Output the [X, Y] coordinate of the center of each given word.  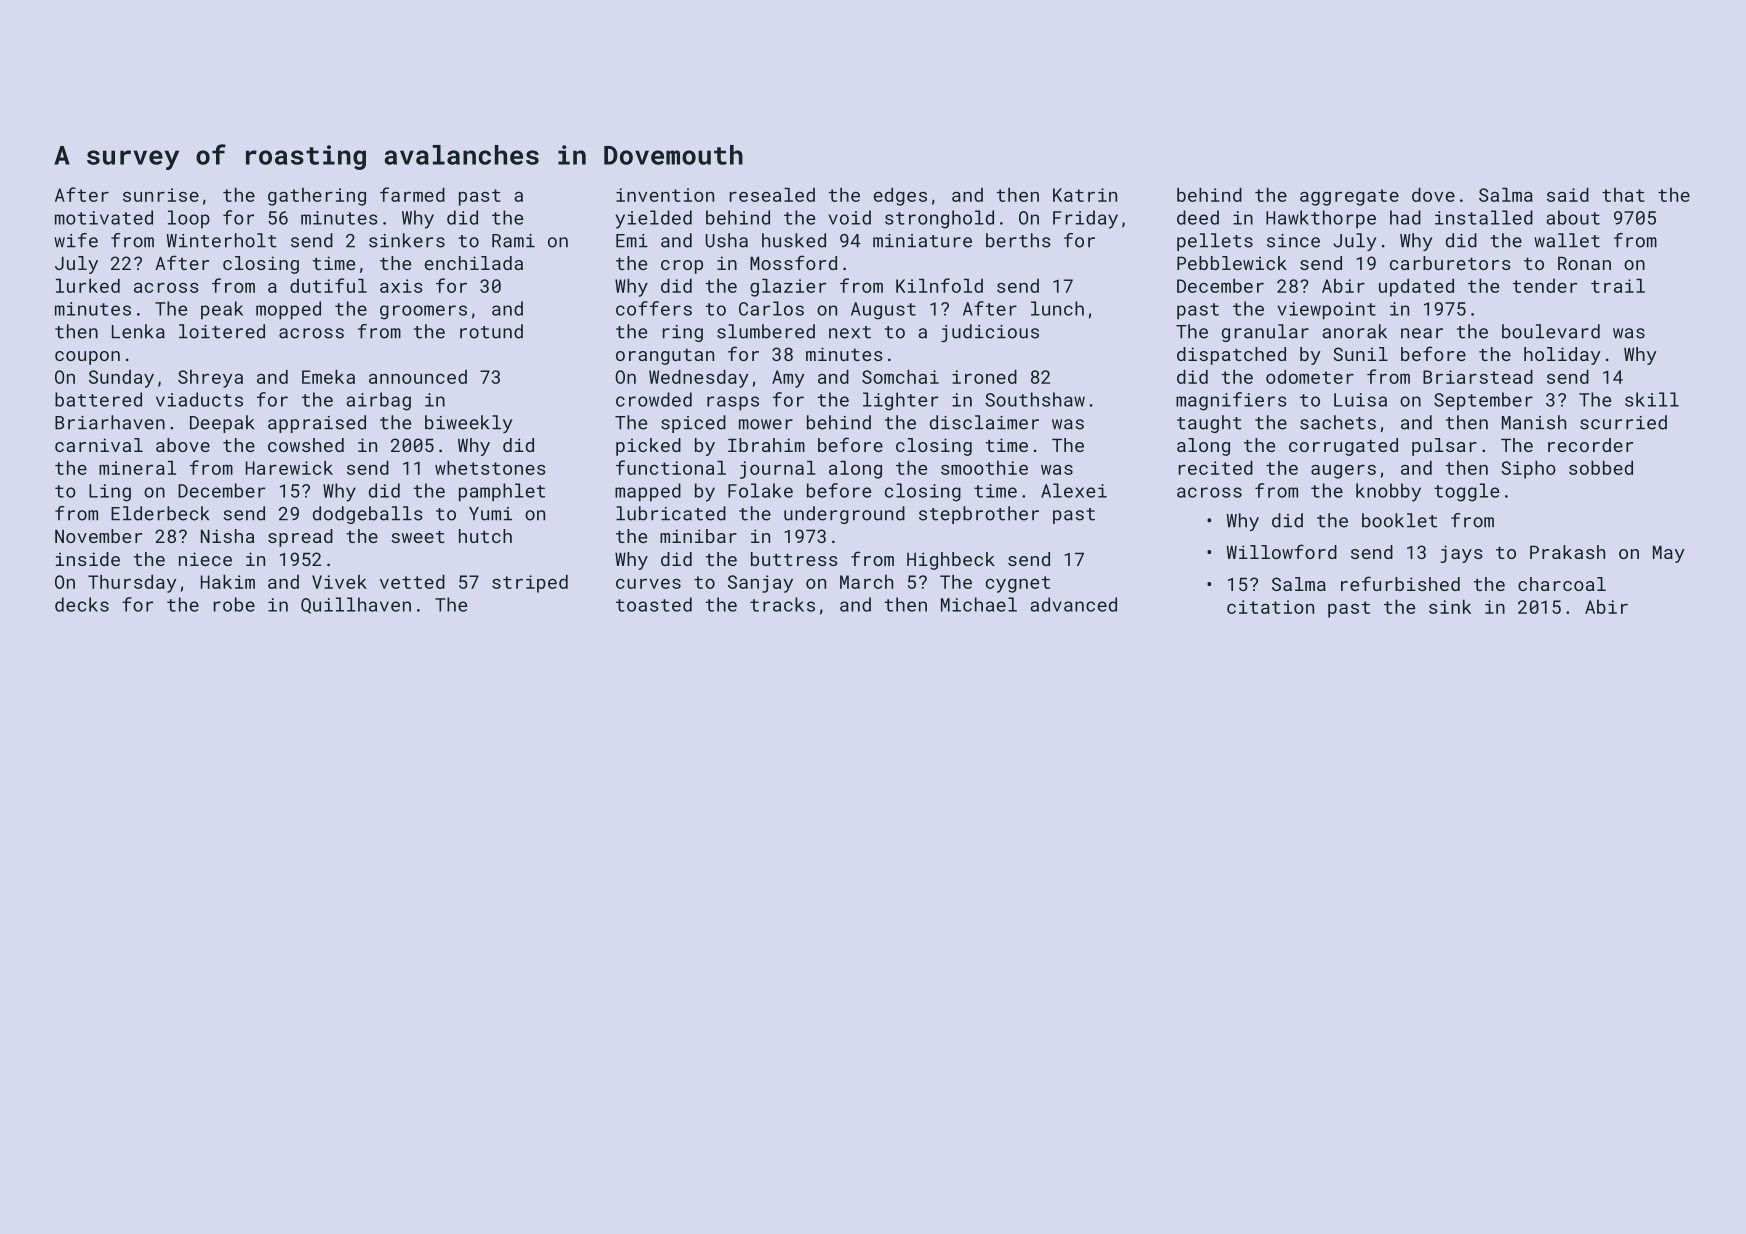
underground [844, 515]
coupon [87, 358]
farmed [412, 194]
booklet [1399, 520]
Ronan [1584, 263]
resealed [772, 195]
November [98, 536]
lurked [88, 286]
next [850, 332]
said [1568, 195]
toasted [654, 604]
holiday [1562, 356]
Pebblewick [1232, 263]
